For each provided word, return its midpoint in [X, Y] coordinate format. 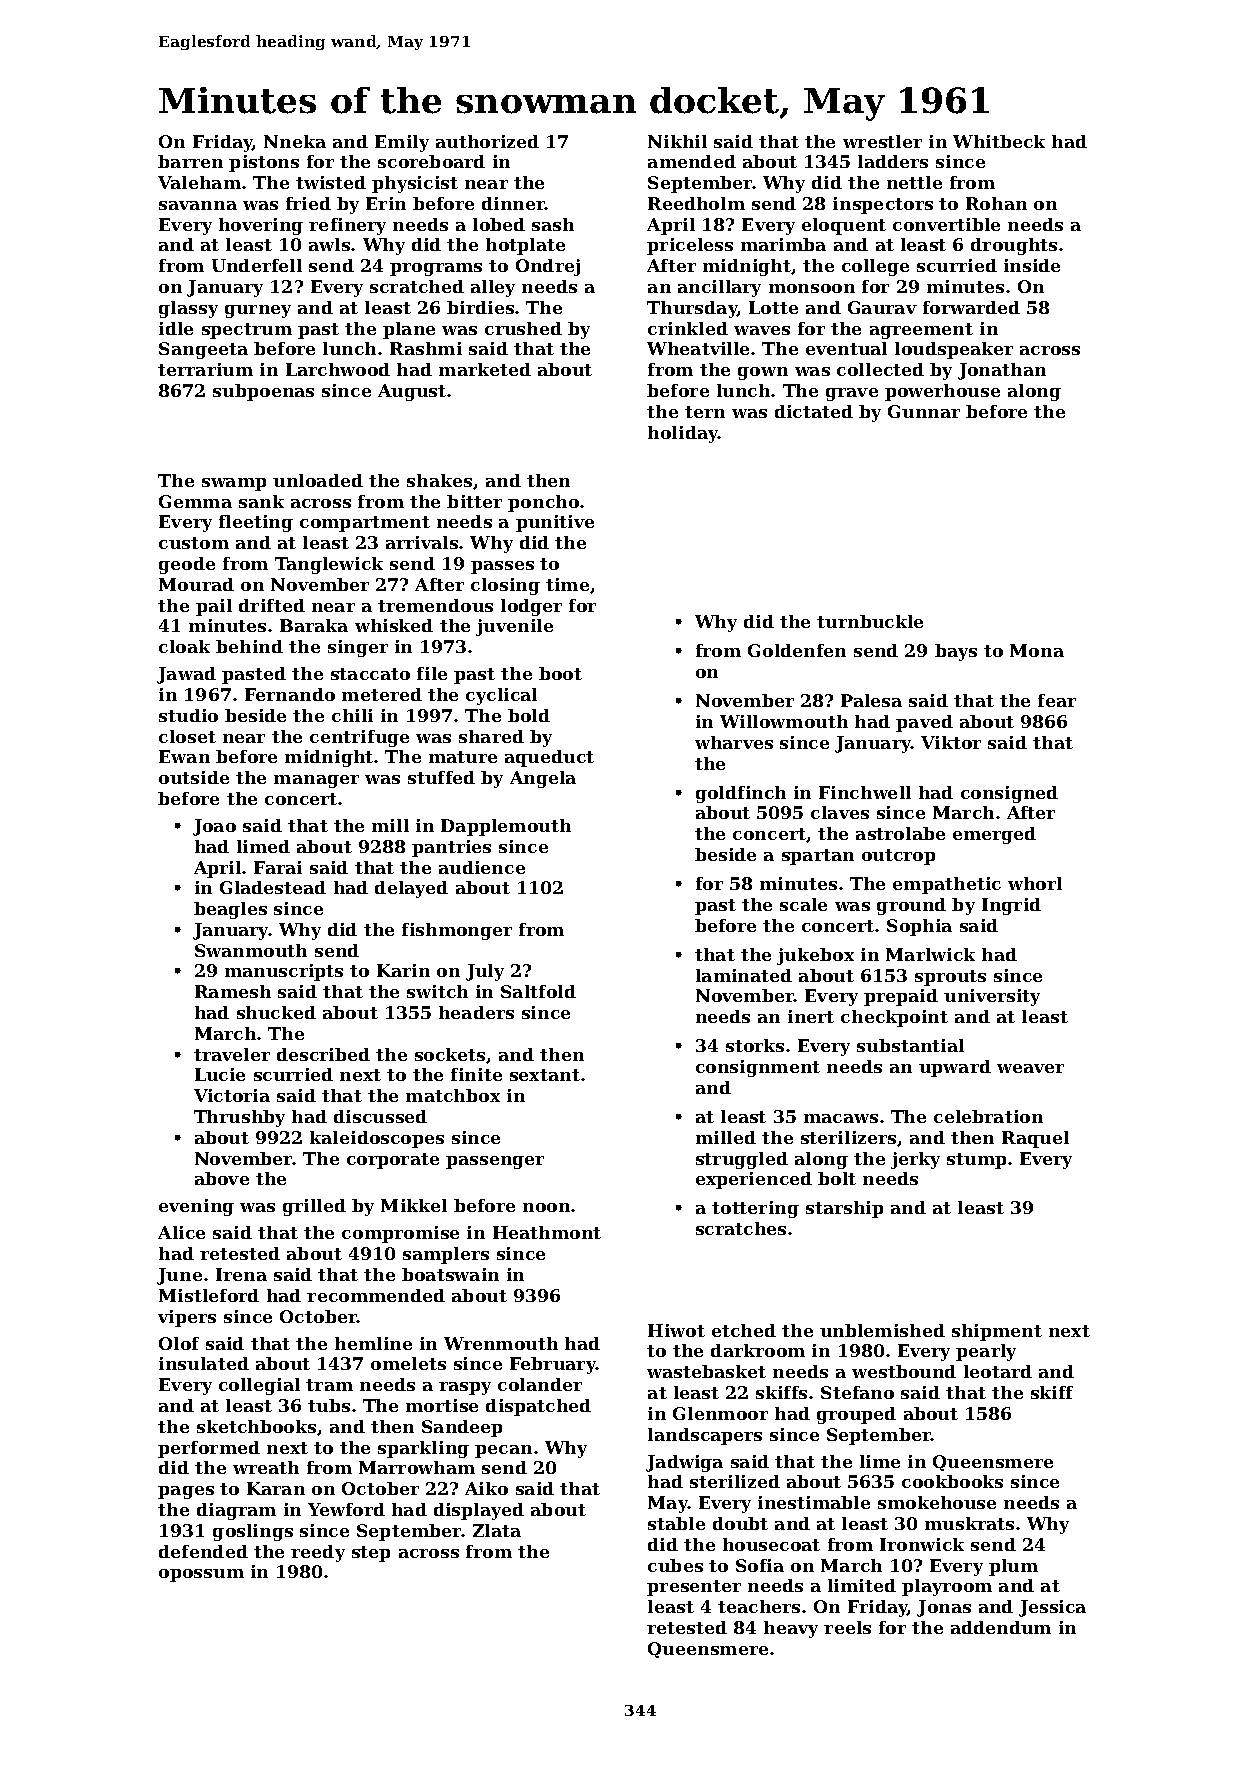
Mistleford [209, 1295]
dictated [814, 411]
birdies [480, 307]
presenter [694, 1588]
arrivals [422, 542]
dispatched [538, 1407]
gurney [258, 311]
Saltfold [538, 991]
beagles [230, 910]
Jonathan [1002, 371]
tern [705, 412]
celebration [988, 1116]
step [371, 1554]
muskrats [969, 1523]
